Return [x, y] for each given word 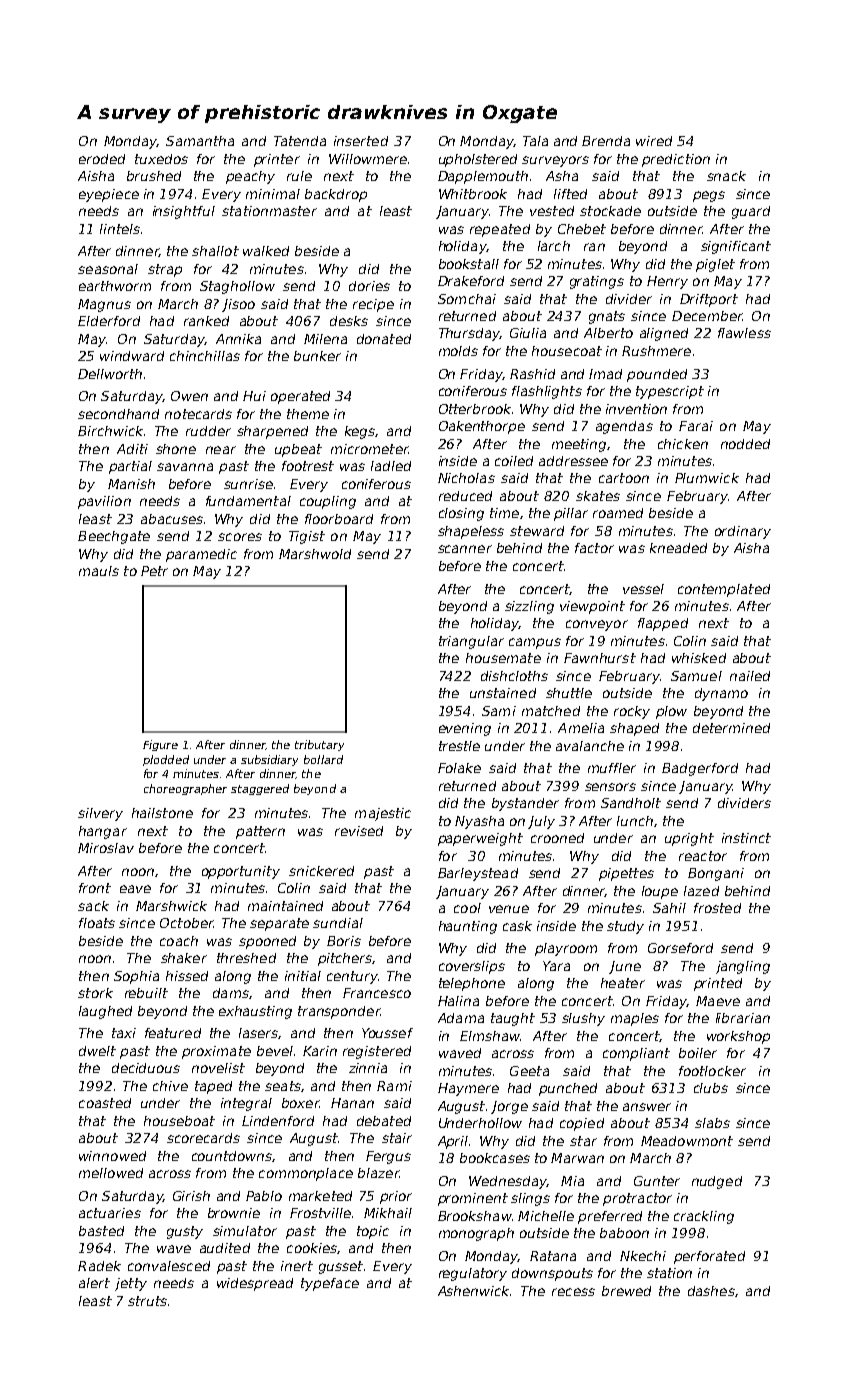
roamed [618, 513]
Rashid [532, 374]
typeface [330, 1284]
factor [594, 548]
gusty [185, 1232]
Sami [499, 711]
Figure [160, 745]
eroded [102, 159]
